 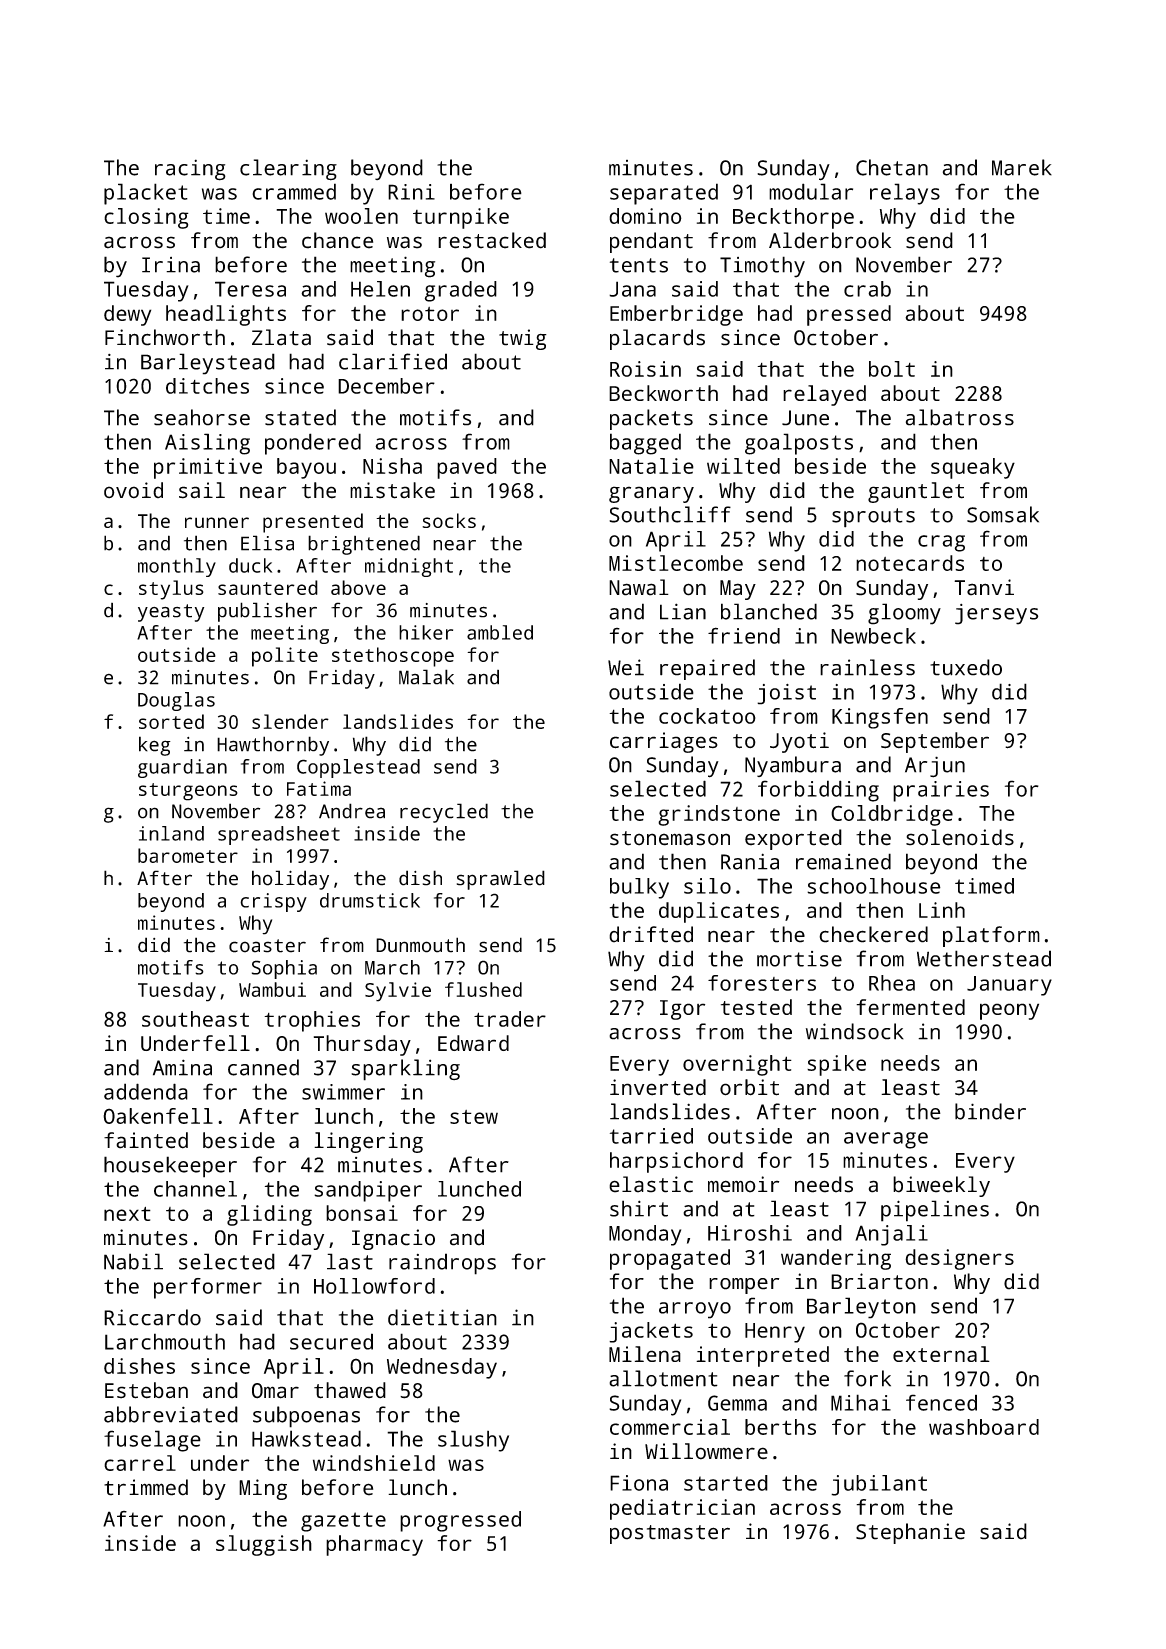 I want to click on platform, so click(x=991, y=936).
